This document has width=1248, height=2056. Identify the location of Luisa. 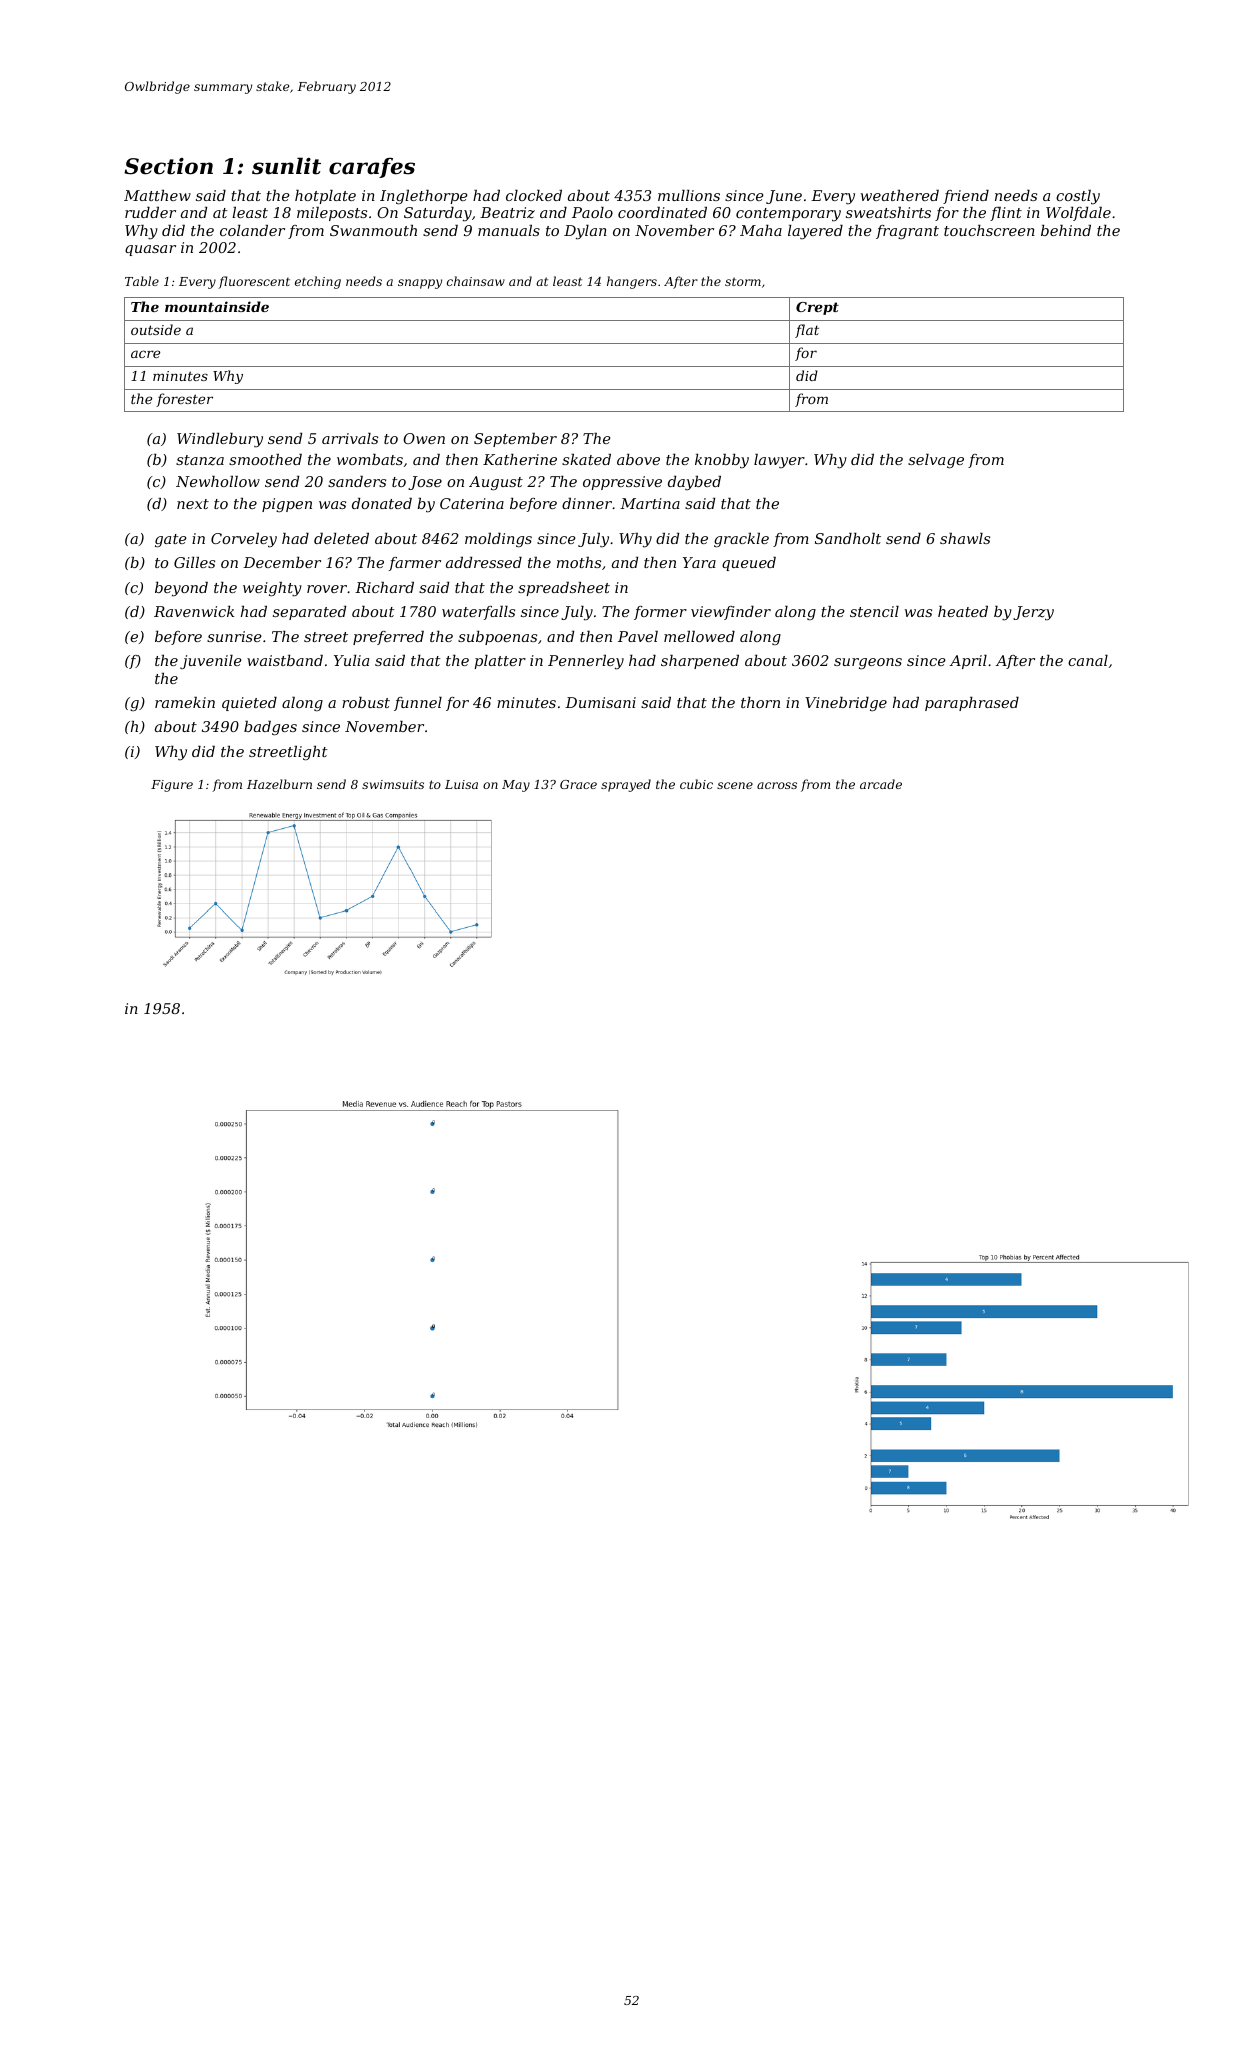
(461, 784).
